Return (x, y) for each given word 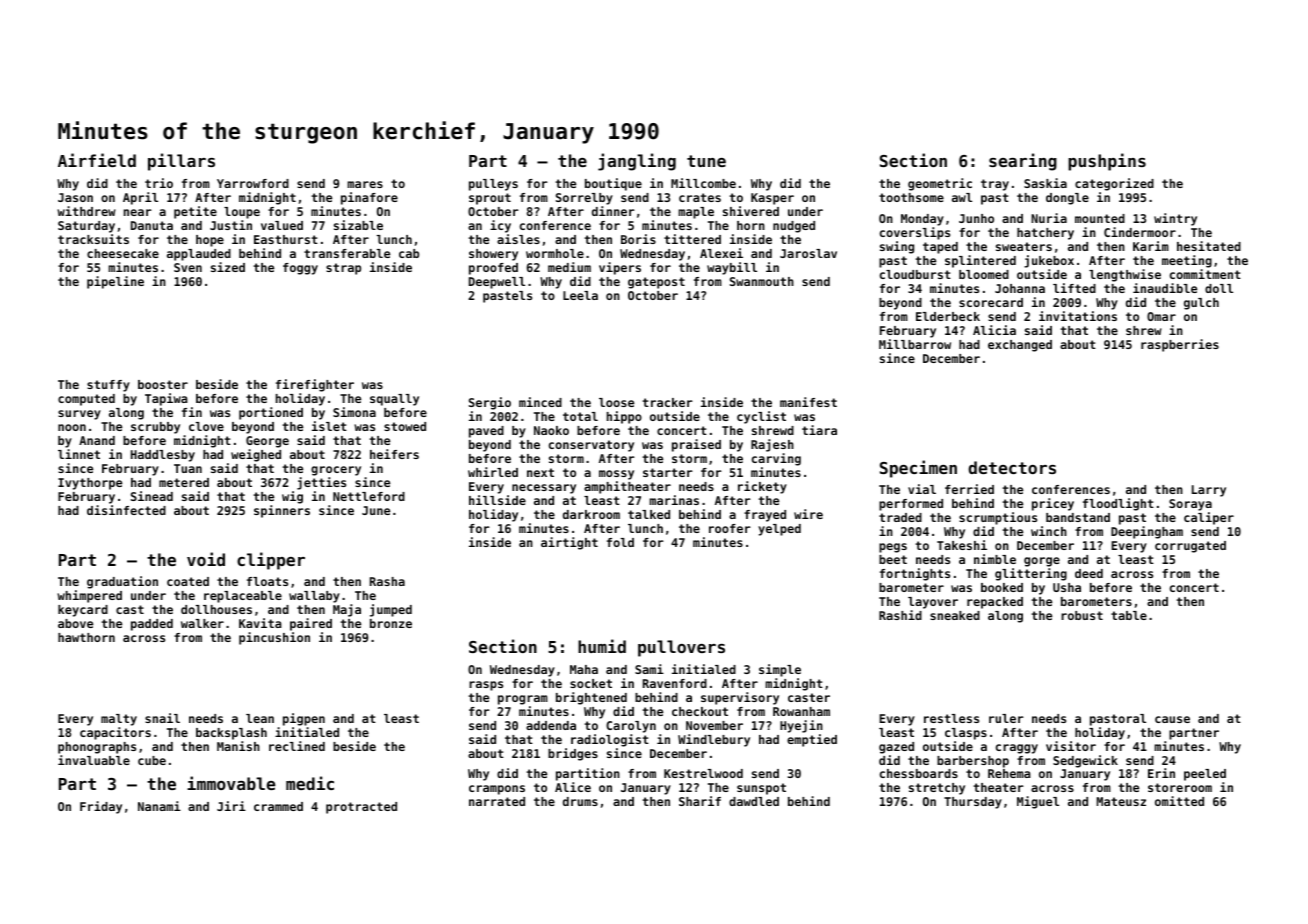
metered (184, 482)
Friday (101, 807)
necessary (544, 489)
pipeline (115, 282)
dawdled (754, 801)
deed (1089, 573)
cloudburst (915, 274)
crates (700, 197)
